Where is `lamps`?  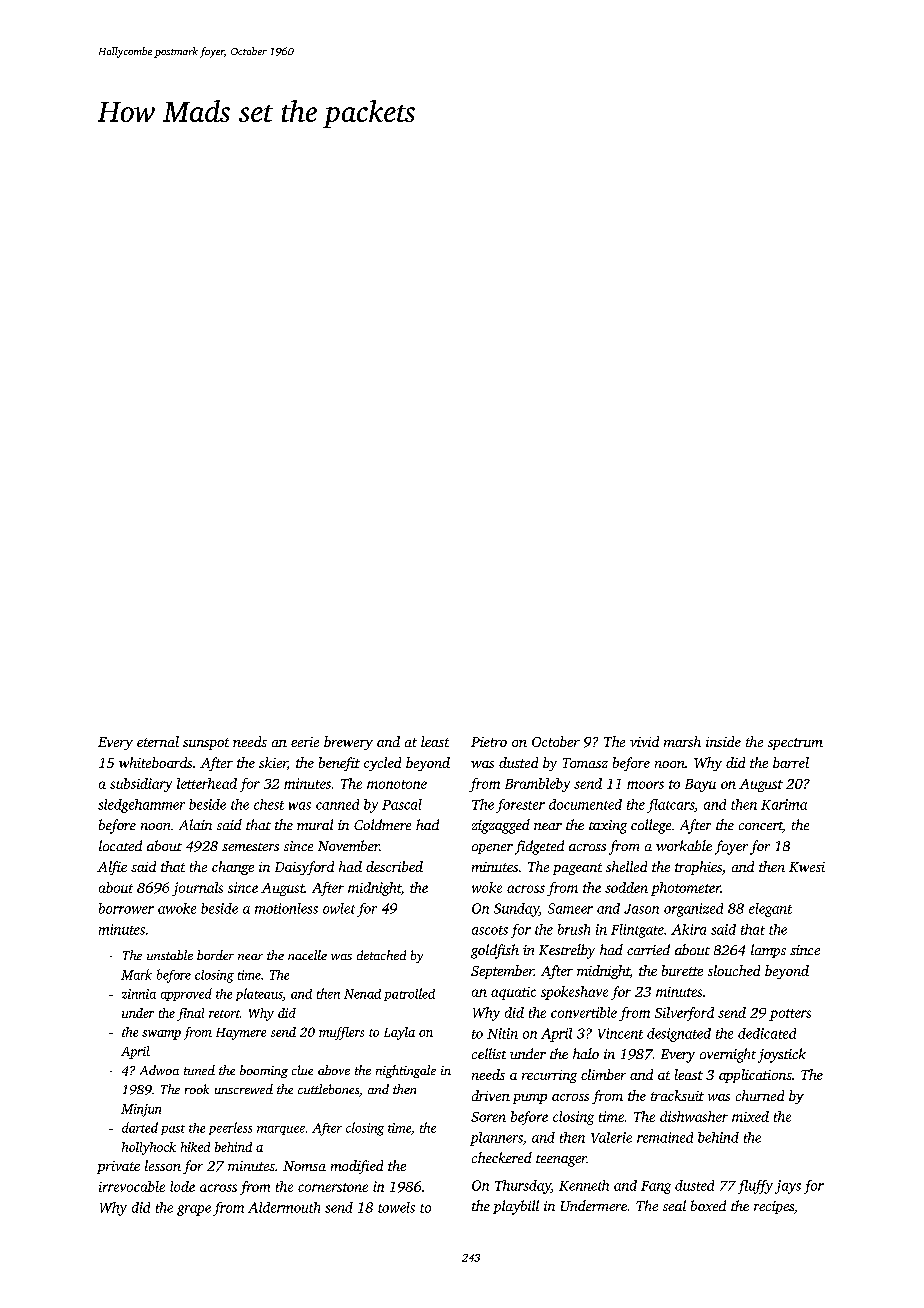 lamps is located at coordinates (768, 951).
